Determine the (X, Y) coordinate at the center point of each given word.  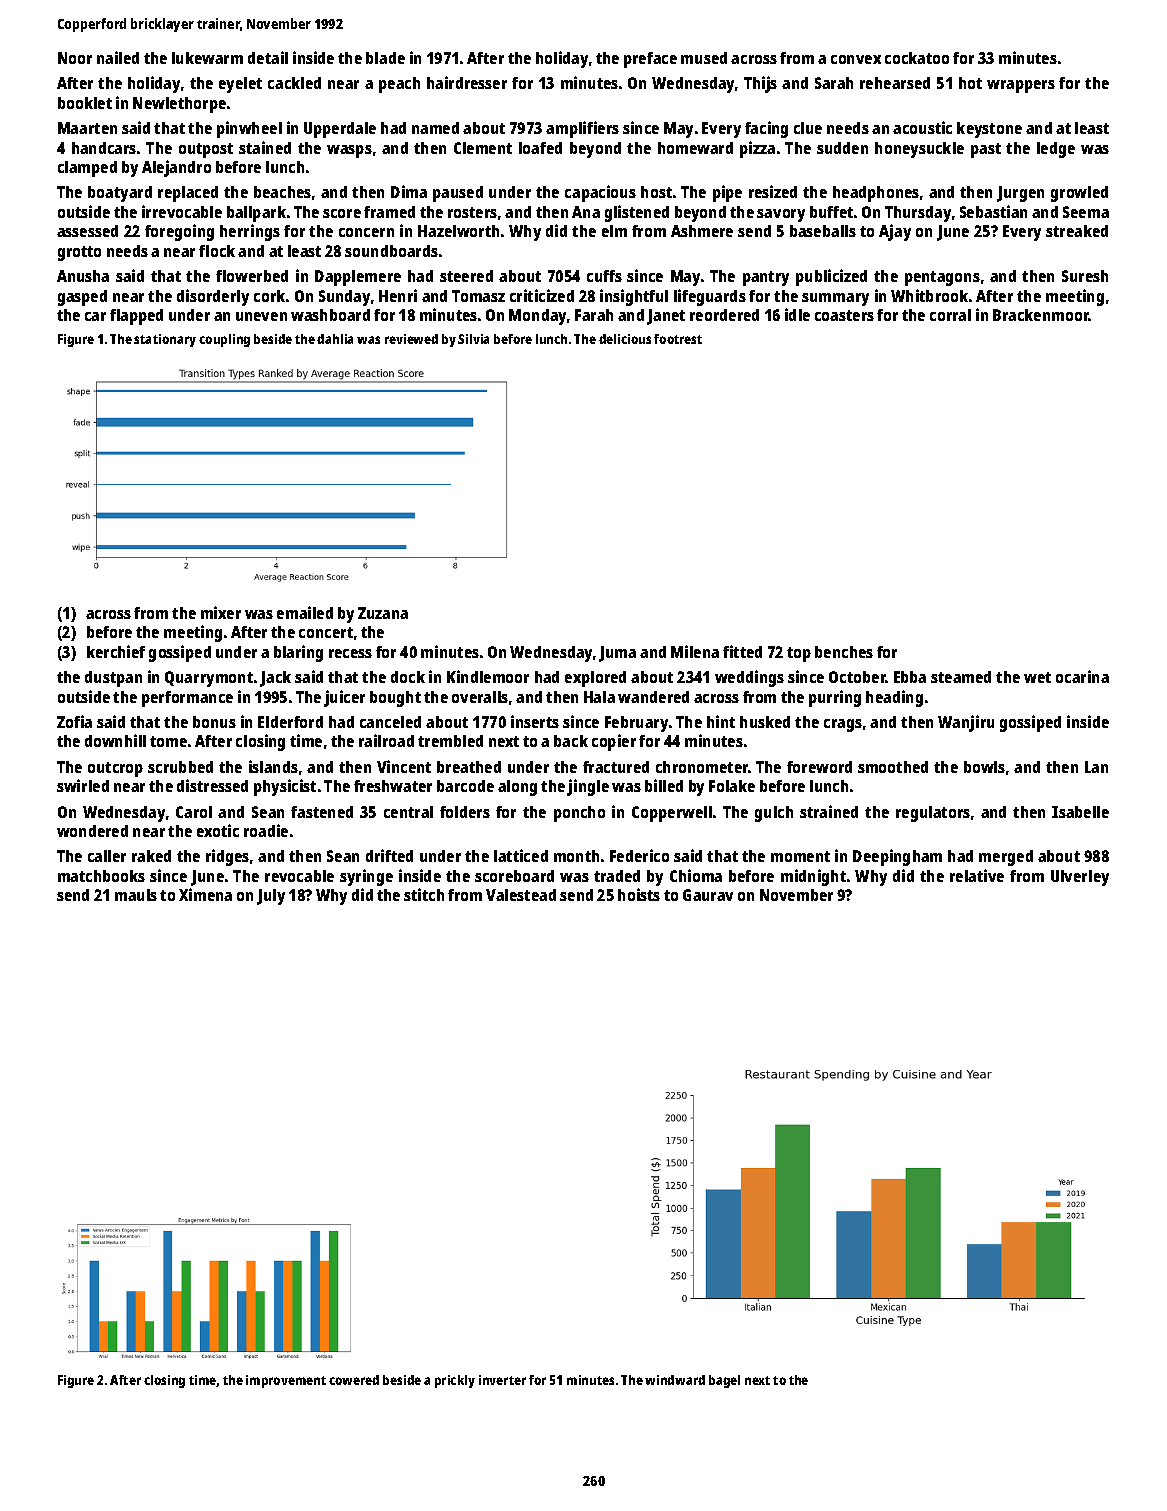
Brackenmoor (1041, 315)
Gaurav (708, 895)
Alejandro (176, 168)
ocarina (1082, 676)
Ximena (205, 894)
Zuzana (383, 613)
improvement (286, 1381)
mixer (221, 612)
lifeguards (710, 297)
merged (1006, 858)
